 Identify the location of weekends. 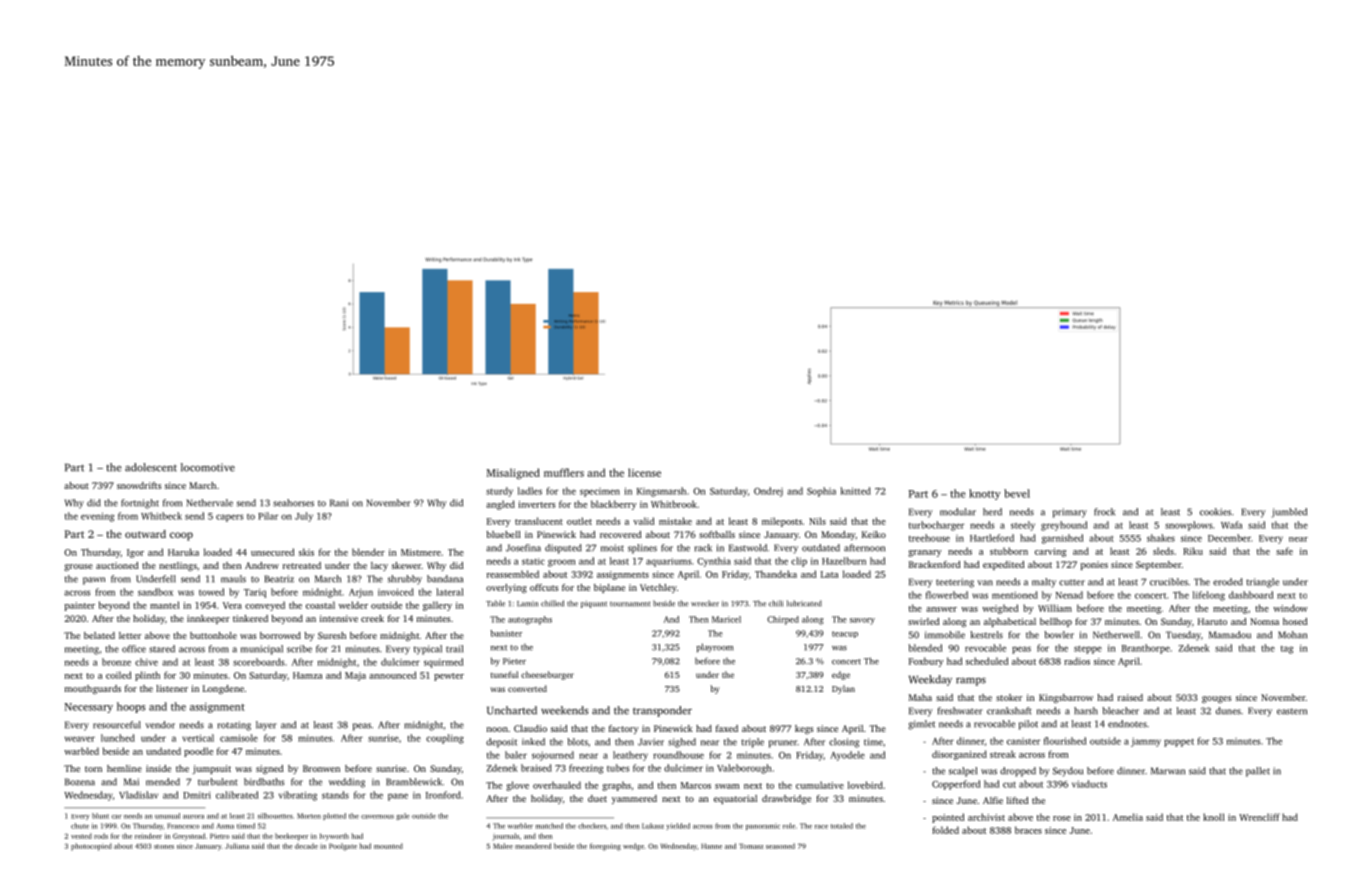
(565, 710).
